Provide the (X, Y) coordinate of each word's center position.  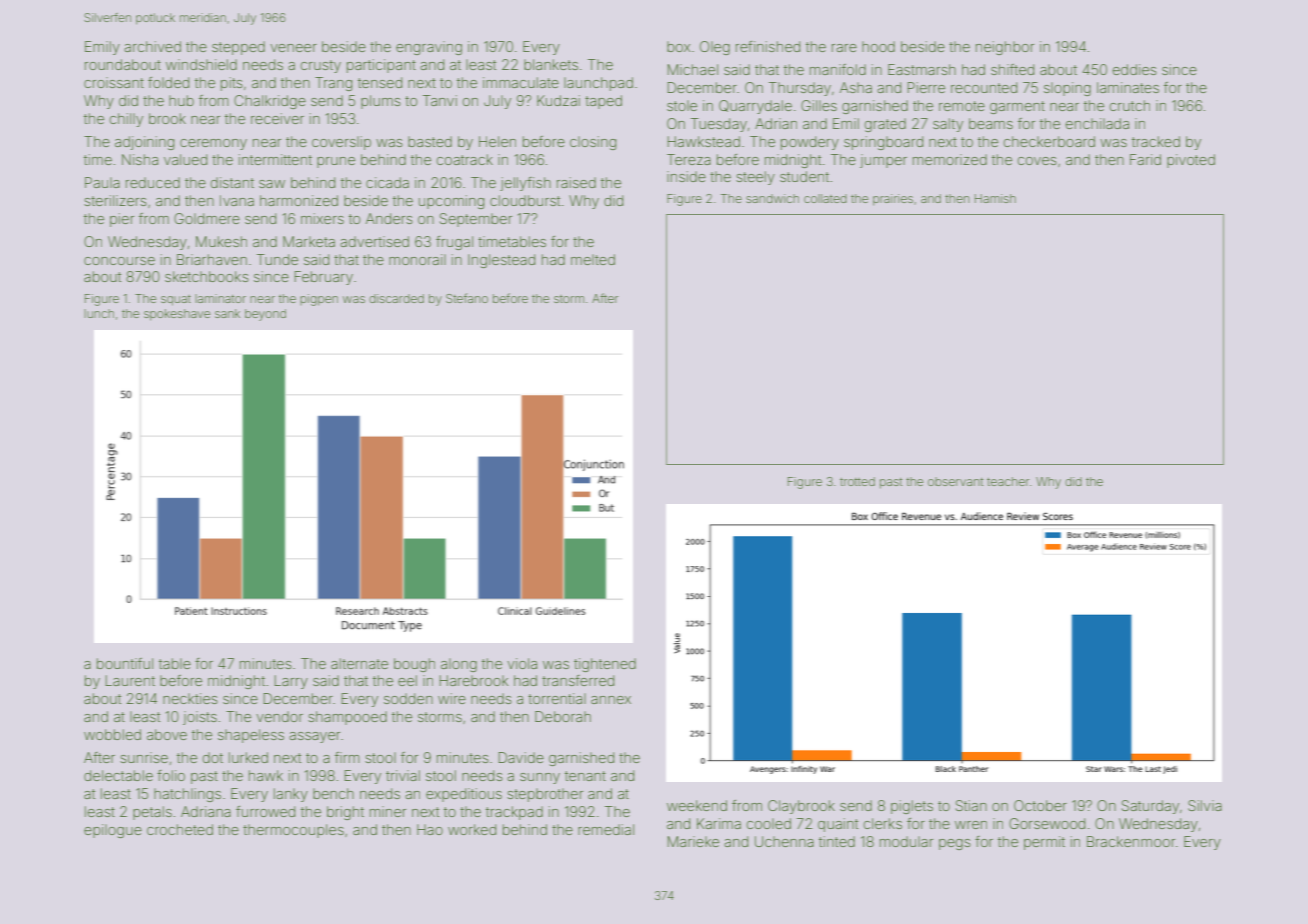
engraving (429, 48)
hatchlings (187, 795)
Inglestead (501, 261)
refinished (768, 46)
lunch (99, 313)
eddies (1135, 69)
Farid (1145, 159)
